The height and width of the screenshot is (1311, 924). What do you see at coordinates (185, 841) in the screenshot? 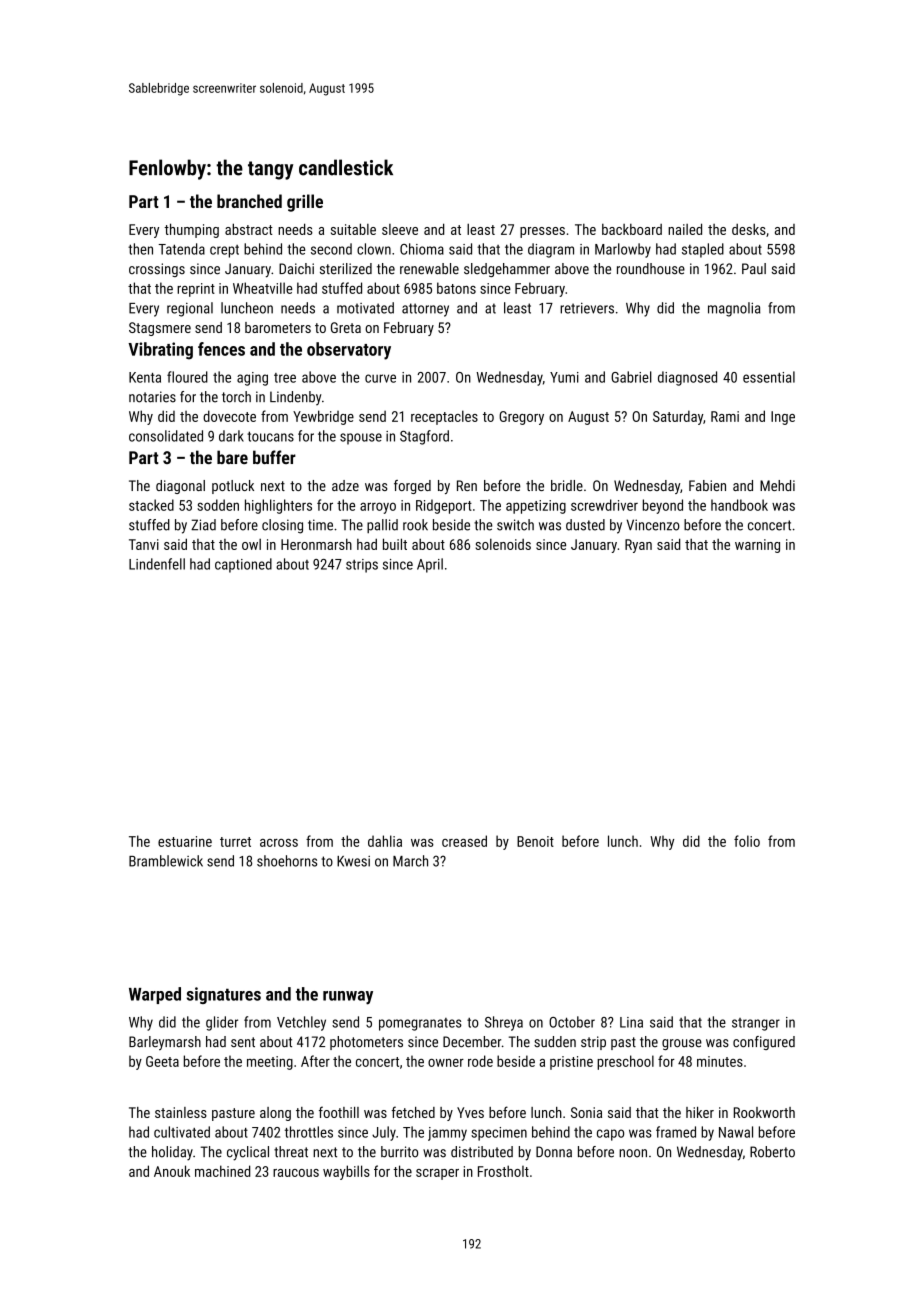
I see `estuarine` at bounding box center [185, 841].
